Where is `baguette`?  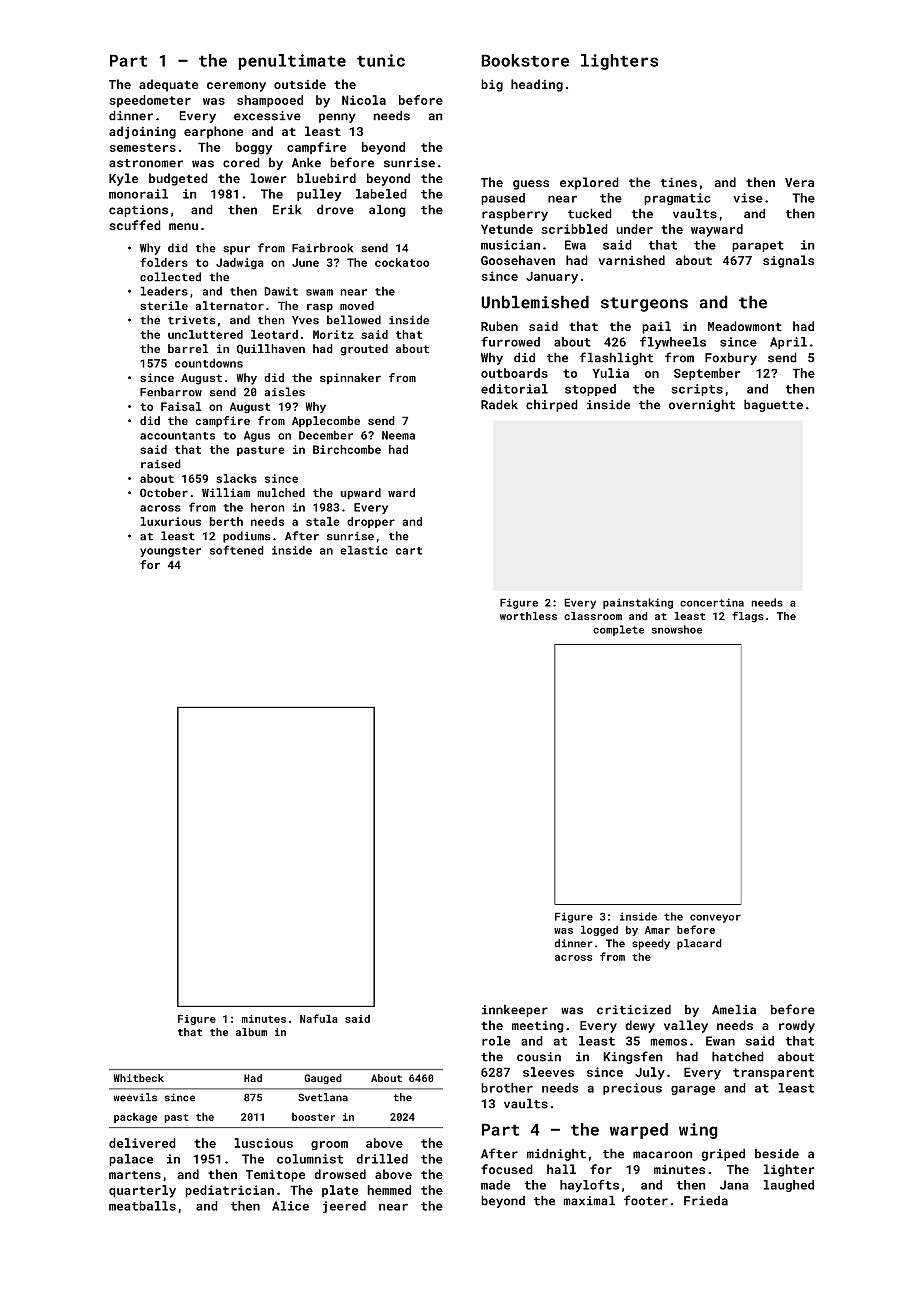 baguette is located at coordinates (773, 405).
